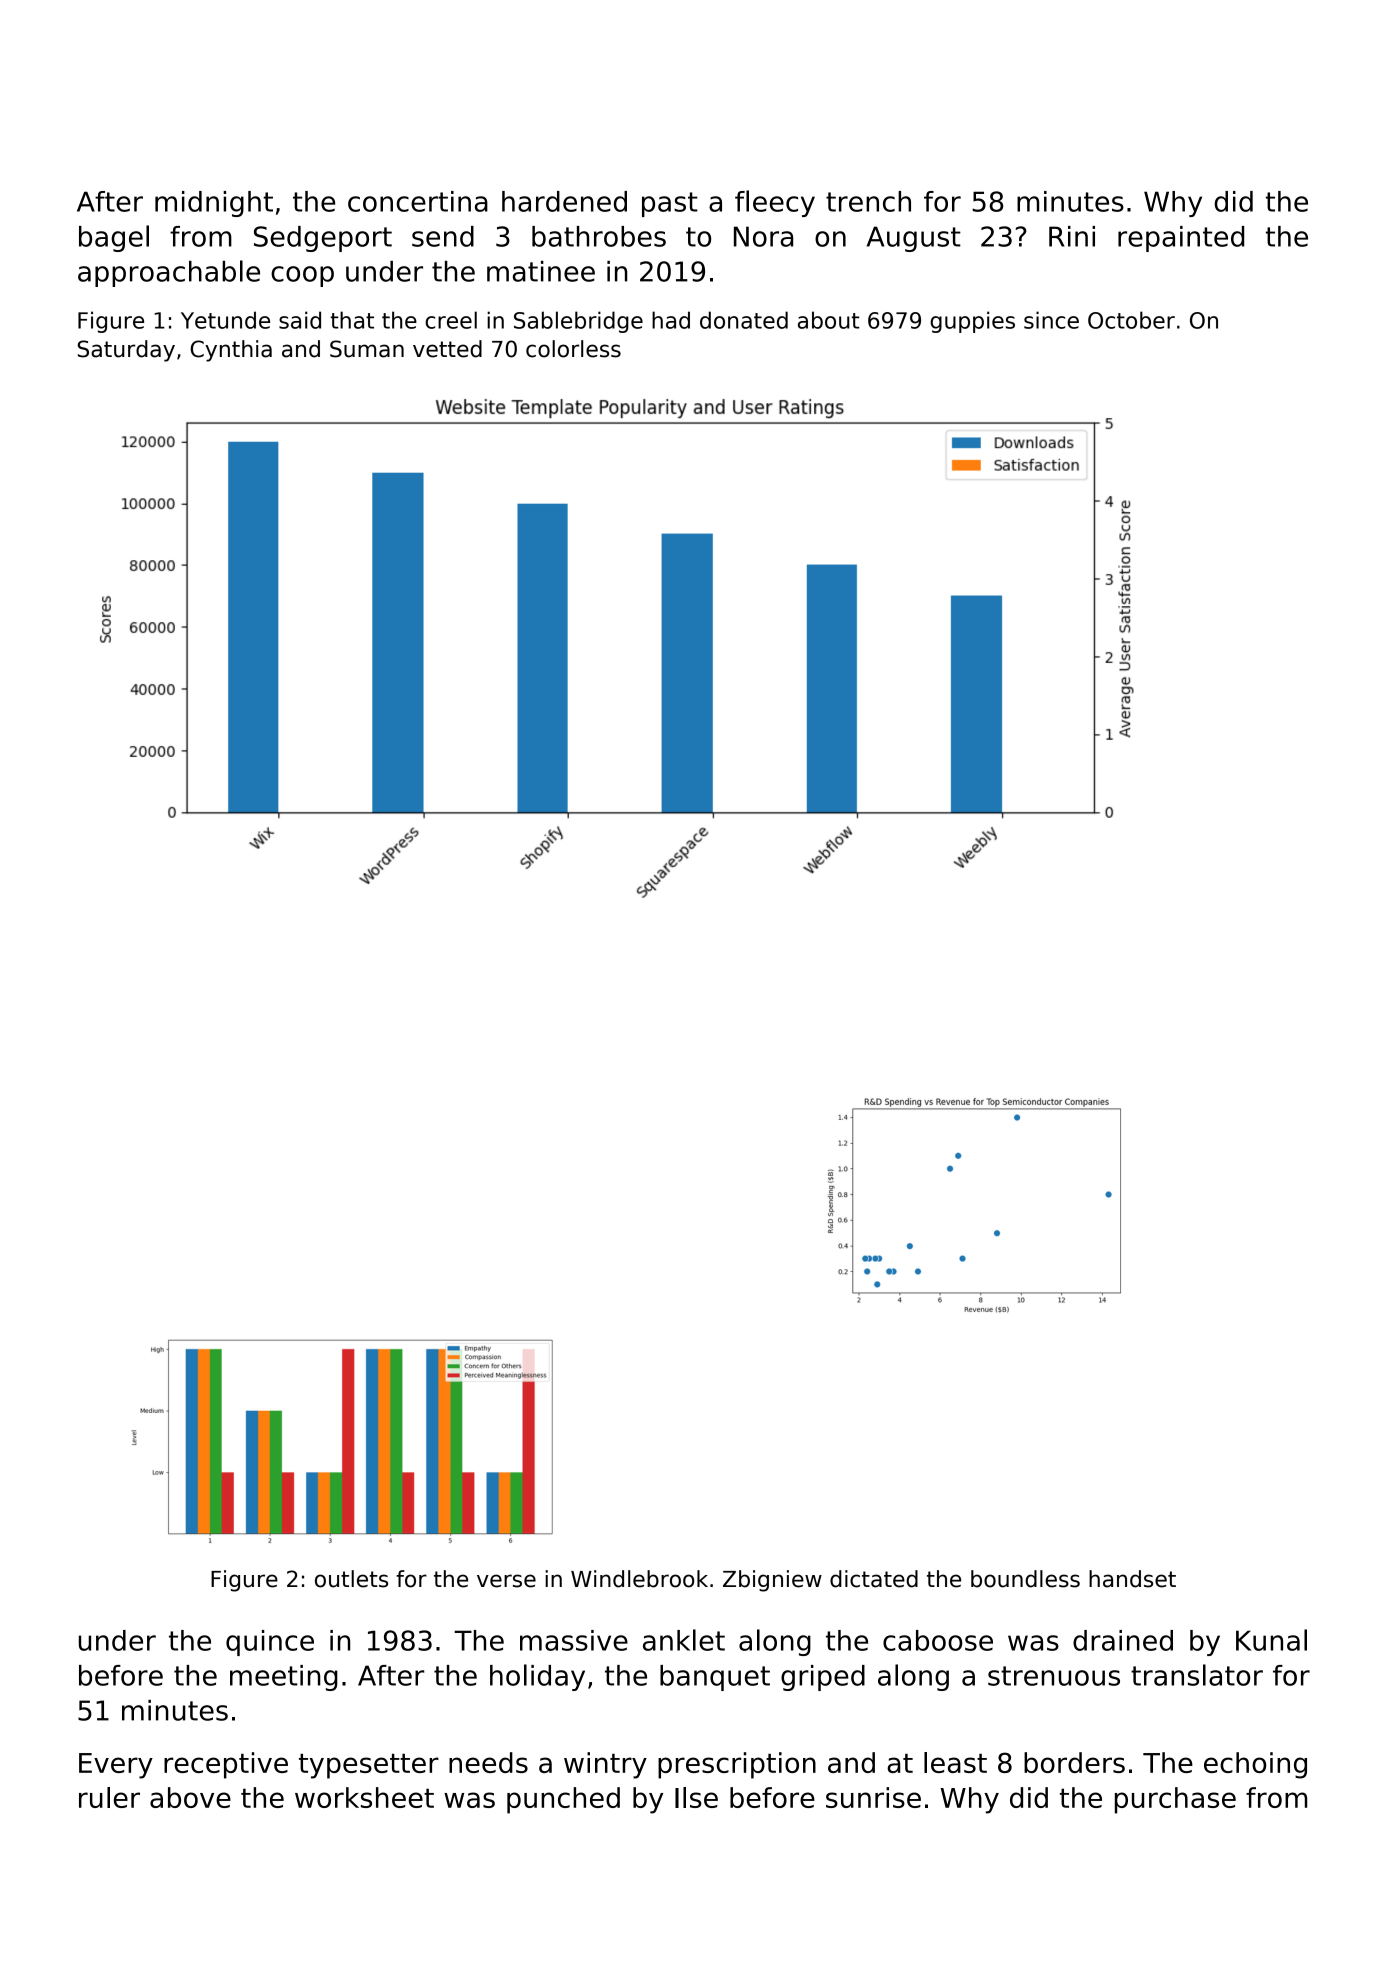 This image has width=1386, height=1969. What do you see at coordinates (972, 322) in the image?
I see `guppies` at bounding box center [972, 322].
